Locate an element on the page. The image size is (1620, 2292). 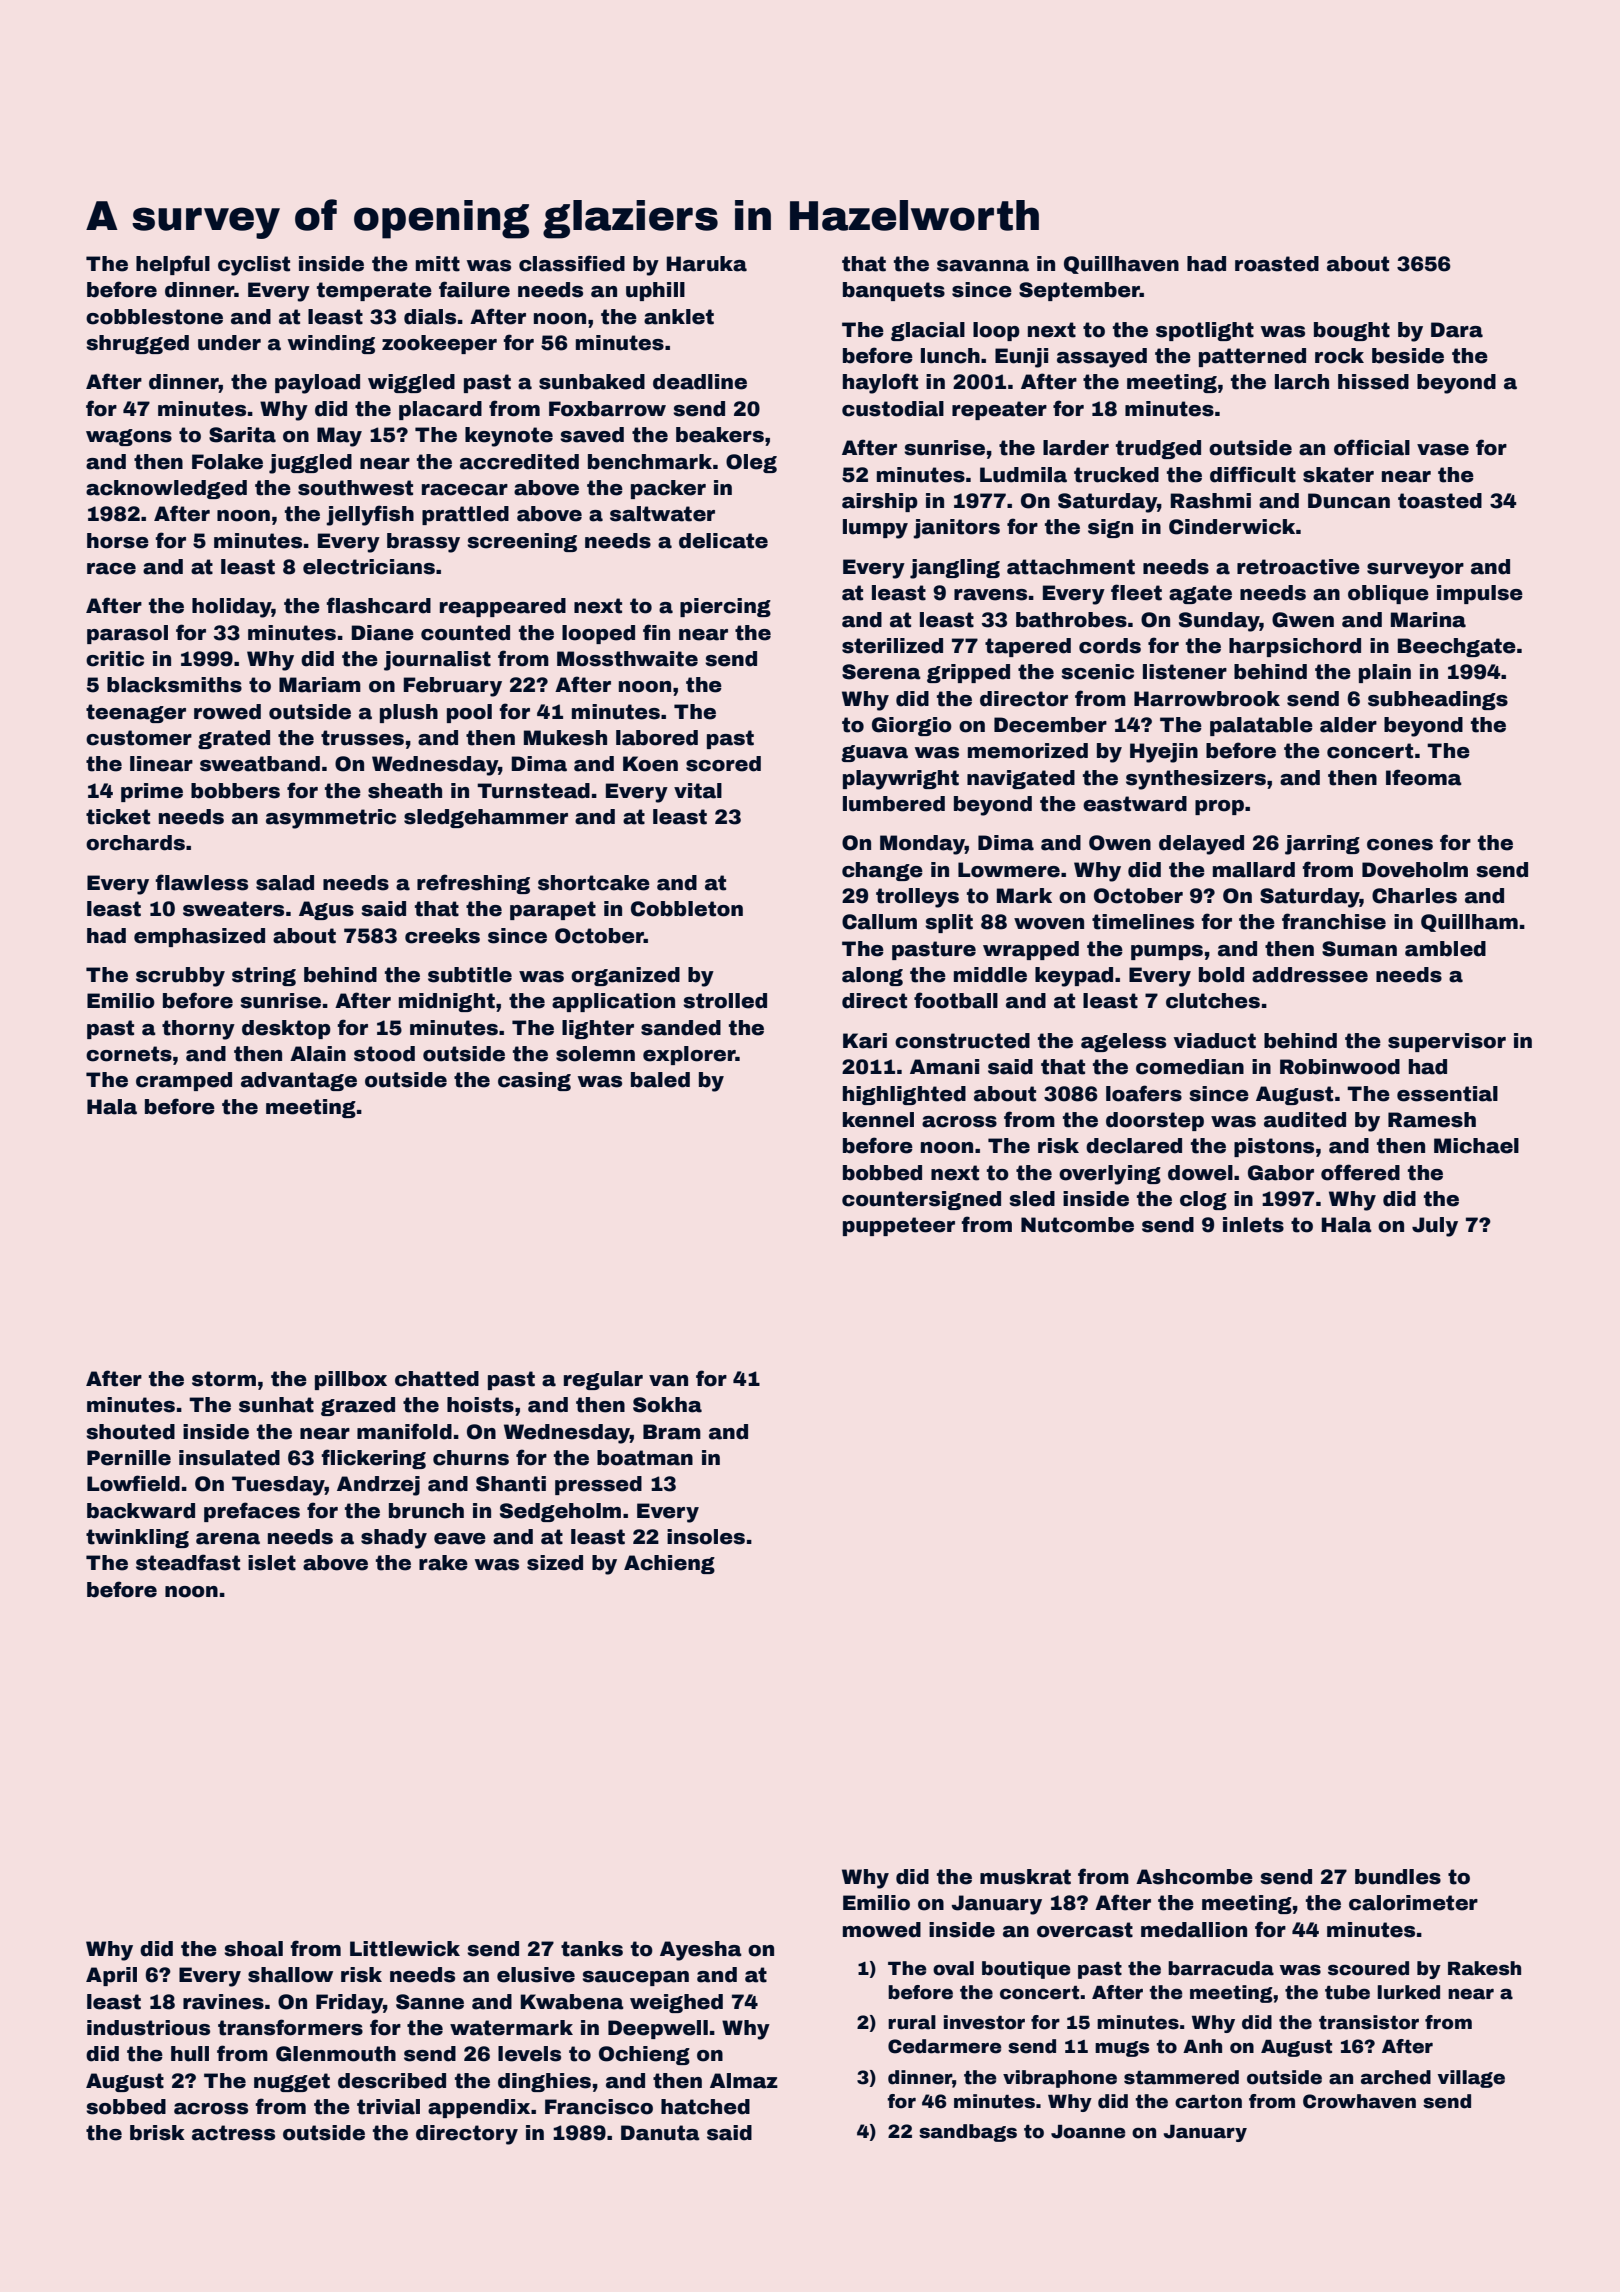
sobbed is located at coordinates (126, 2107).
